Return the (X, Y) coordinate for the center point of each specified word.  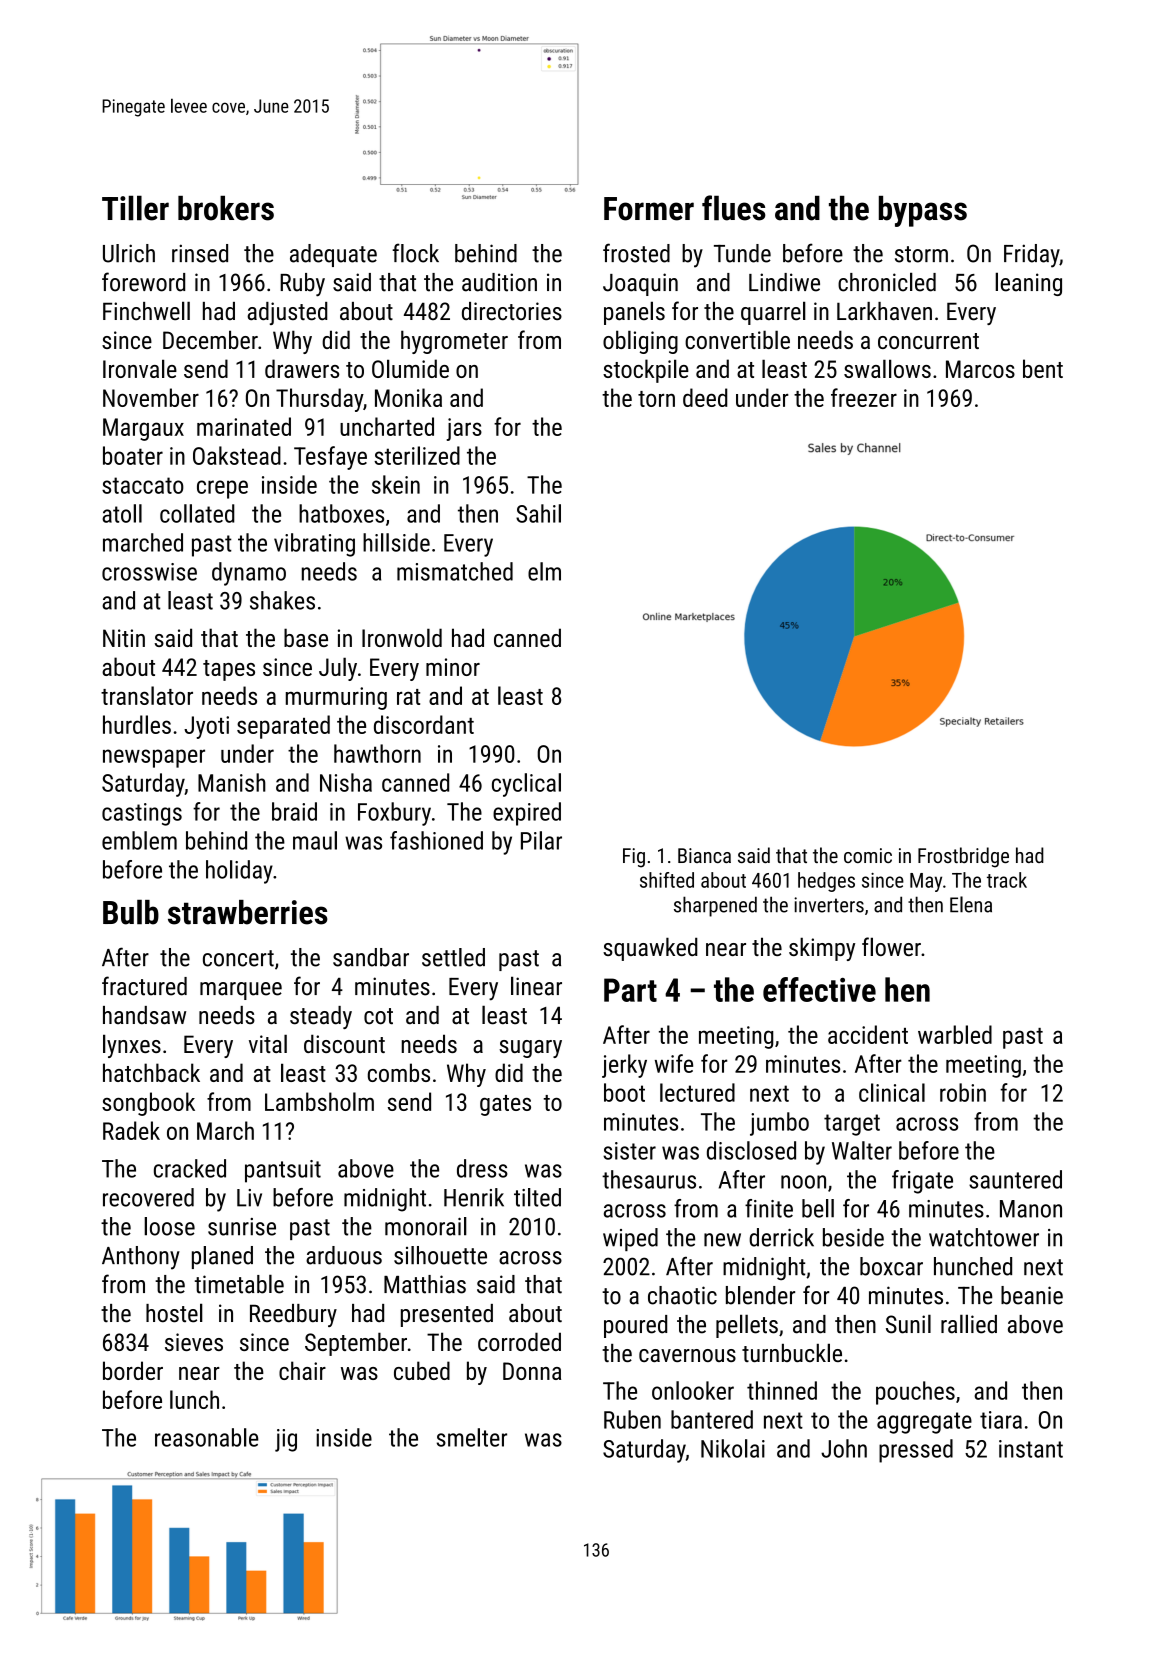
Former (649, 209)
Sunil (908, 1324)
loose (169, 1226)
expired (527, 814)
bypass (923, 211)
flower (891, 946)
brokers (226, 208)
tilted (537, 1197)
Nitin (124, 638)
